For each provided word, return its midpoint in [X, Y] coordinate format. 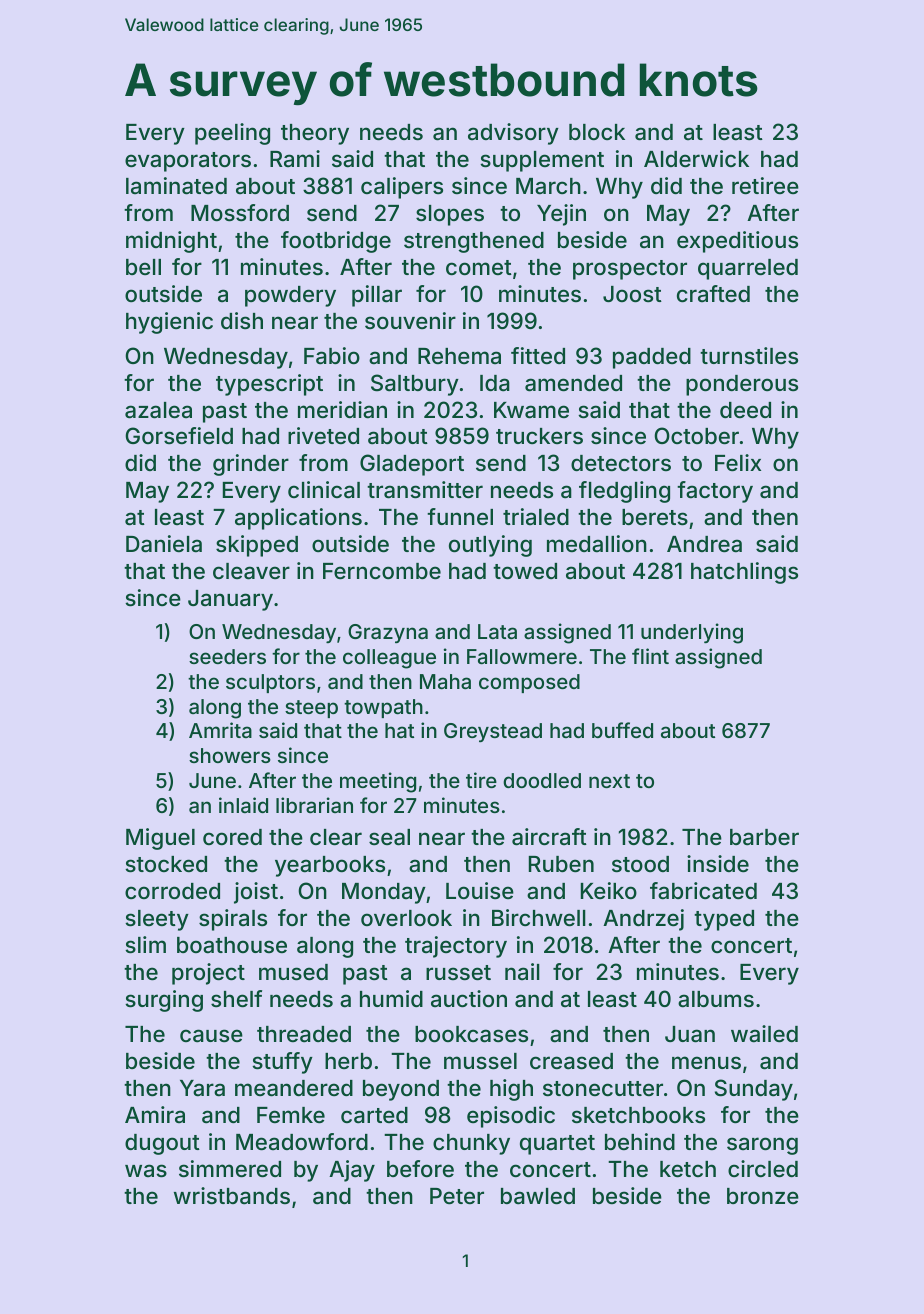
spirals [233, 920]
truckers [539, 436]
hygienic [169, 323]
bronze [763, 1196]
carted [374, 1115]
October [696, 435]
